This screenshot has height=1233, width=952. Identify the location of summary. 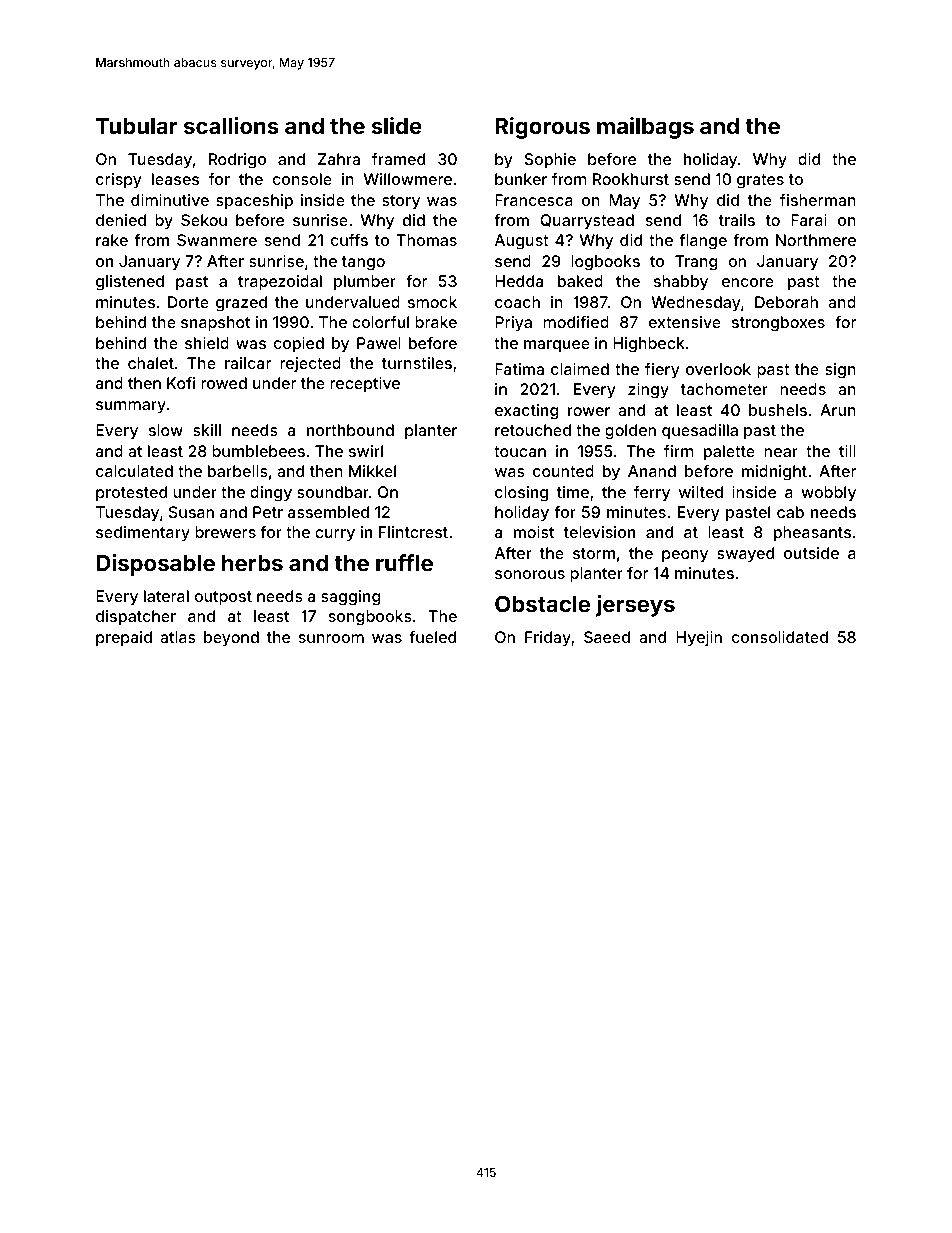
(131, 407).
